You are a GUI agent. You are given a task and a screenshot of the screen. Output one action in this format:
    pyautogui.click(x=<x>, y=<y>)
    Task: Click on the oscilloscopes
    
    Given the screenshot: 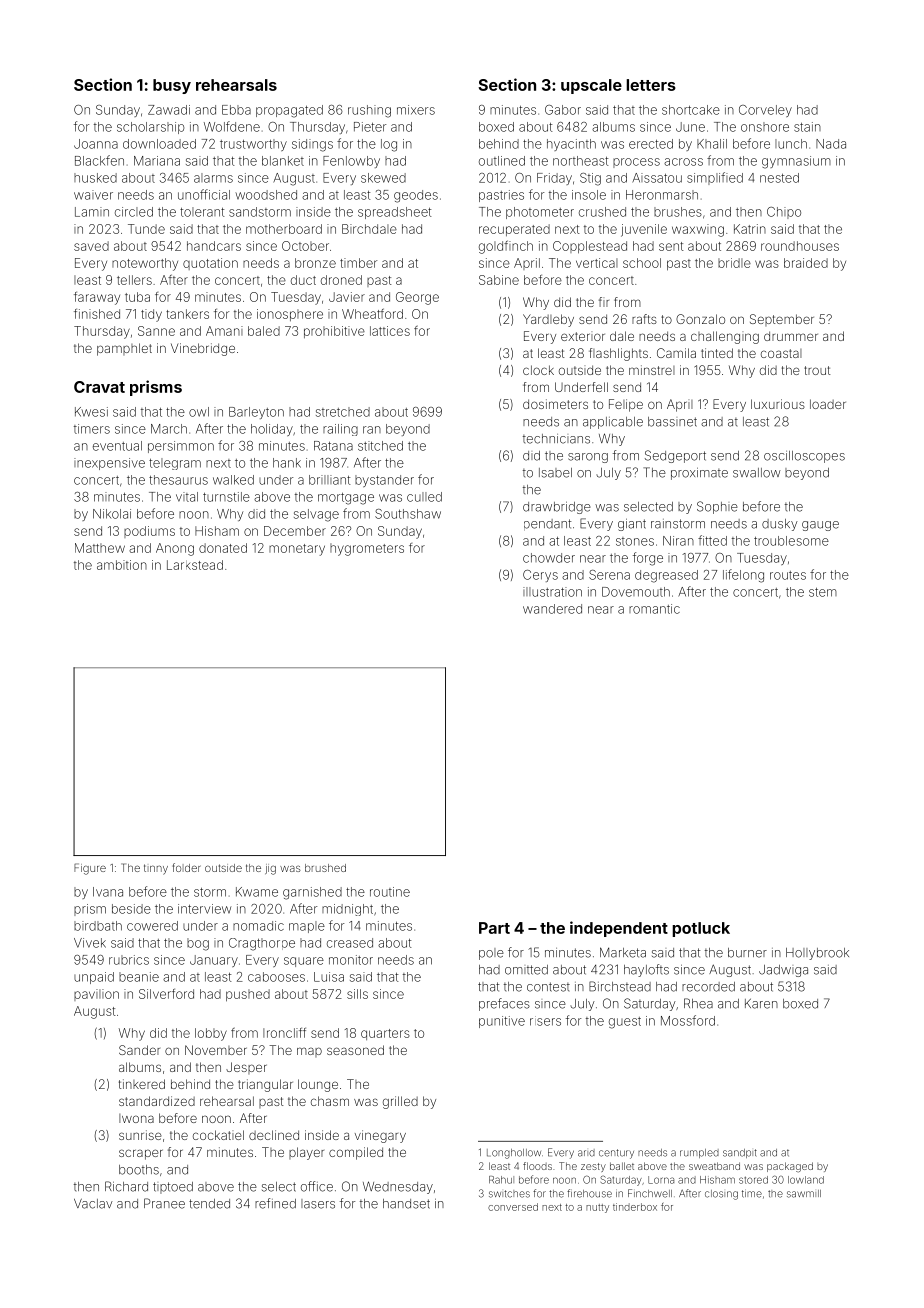 What is the action you would take?
    pyautogui.click(x=804, y=457)
